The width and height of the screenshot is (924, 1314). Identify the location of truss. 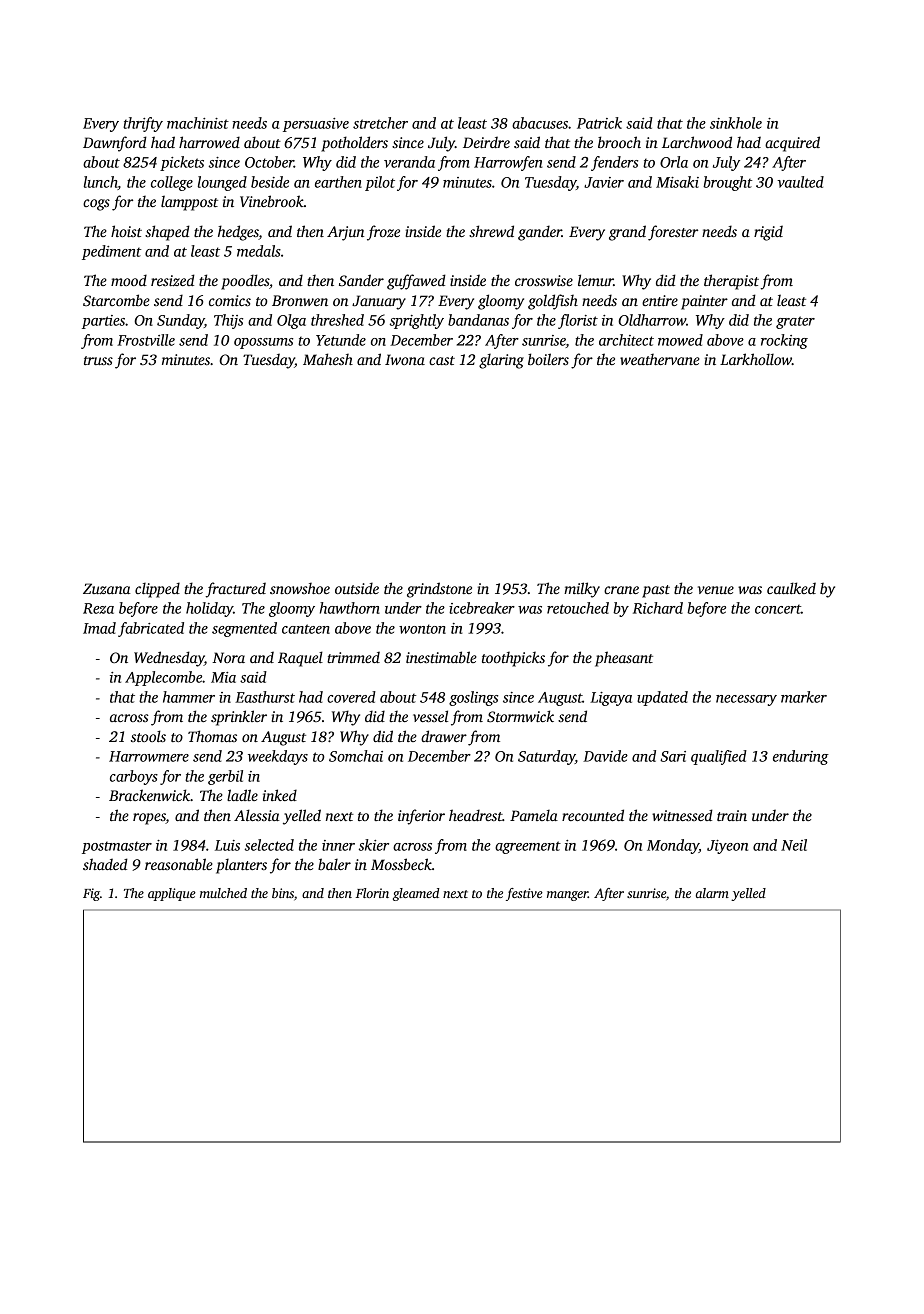
(98, 360).
